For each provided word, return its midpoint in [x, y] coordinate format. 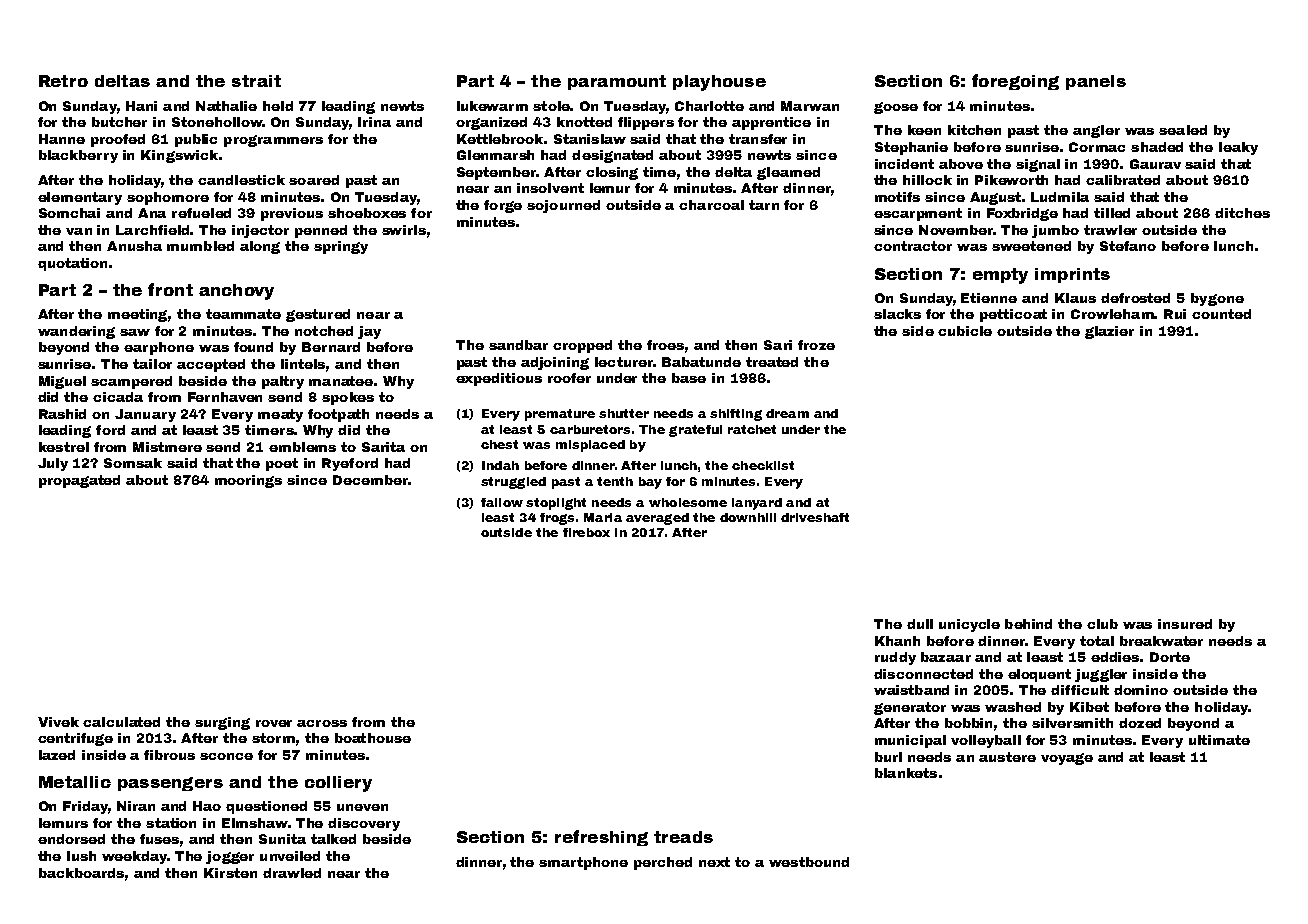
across [322, 723]
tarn [764, 205]
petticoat [1013, 315]
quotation [72, 264]
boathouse [373, 738]
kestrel [64, 447]
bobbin [968, 723]
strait [256, 81]
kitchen [974, 130]
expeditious [499, 379]
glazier [1109, 332]
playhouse [719, 83]
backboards [81, 873]
